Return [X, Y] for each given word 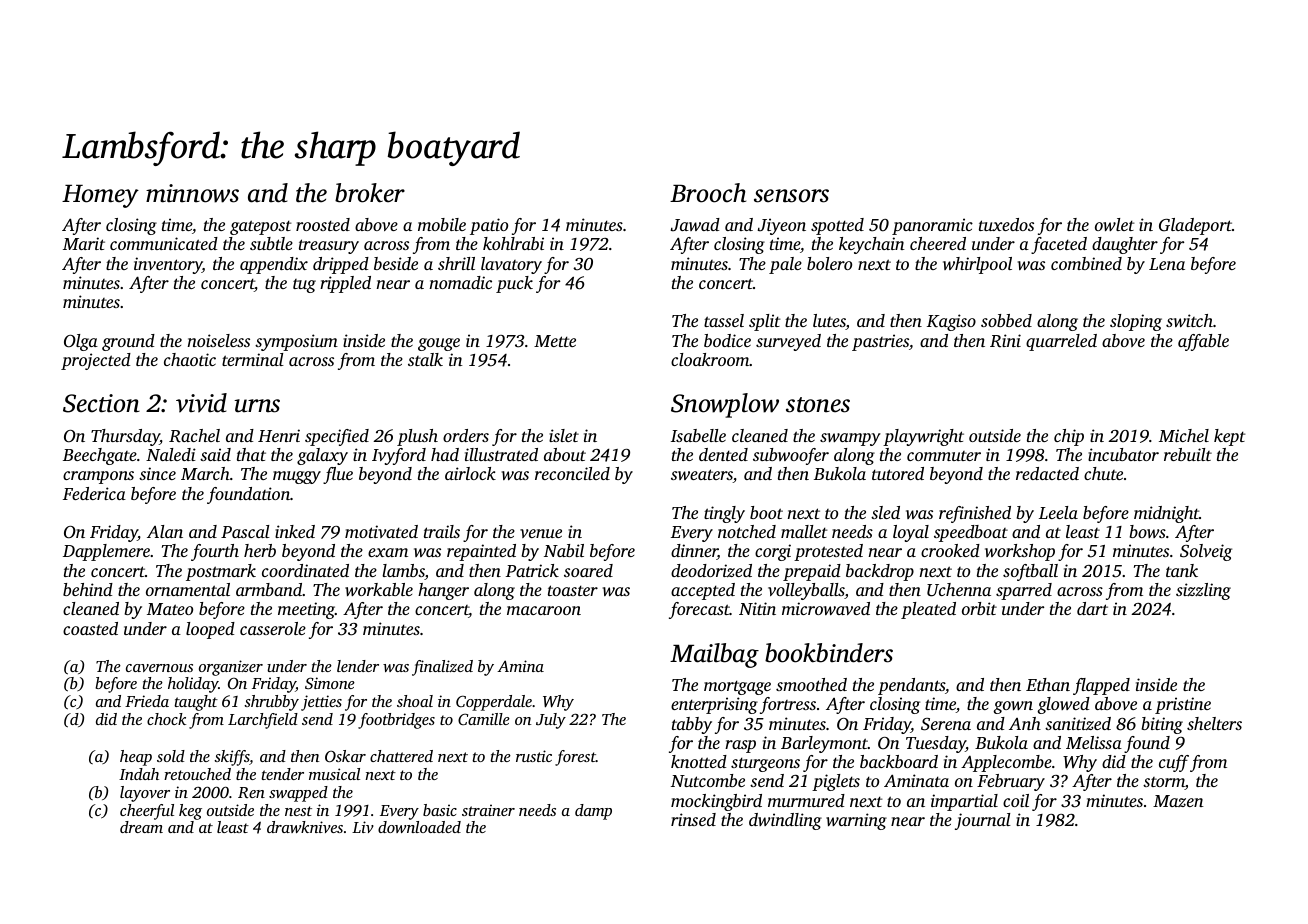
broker [370, 193]
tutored [898, 473]
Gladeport [1195, 226]
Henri [279, 435]
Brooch [708, 193]
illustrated [501, 454]
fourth [215, 552]
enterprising [714, 705]
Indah [139, 774]
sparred [1024, 591]
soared [588, 570]
